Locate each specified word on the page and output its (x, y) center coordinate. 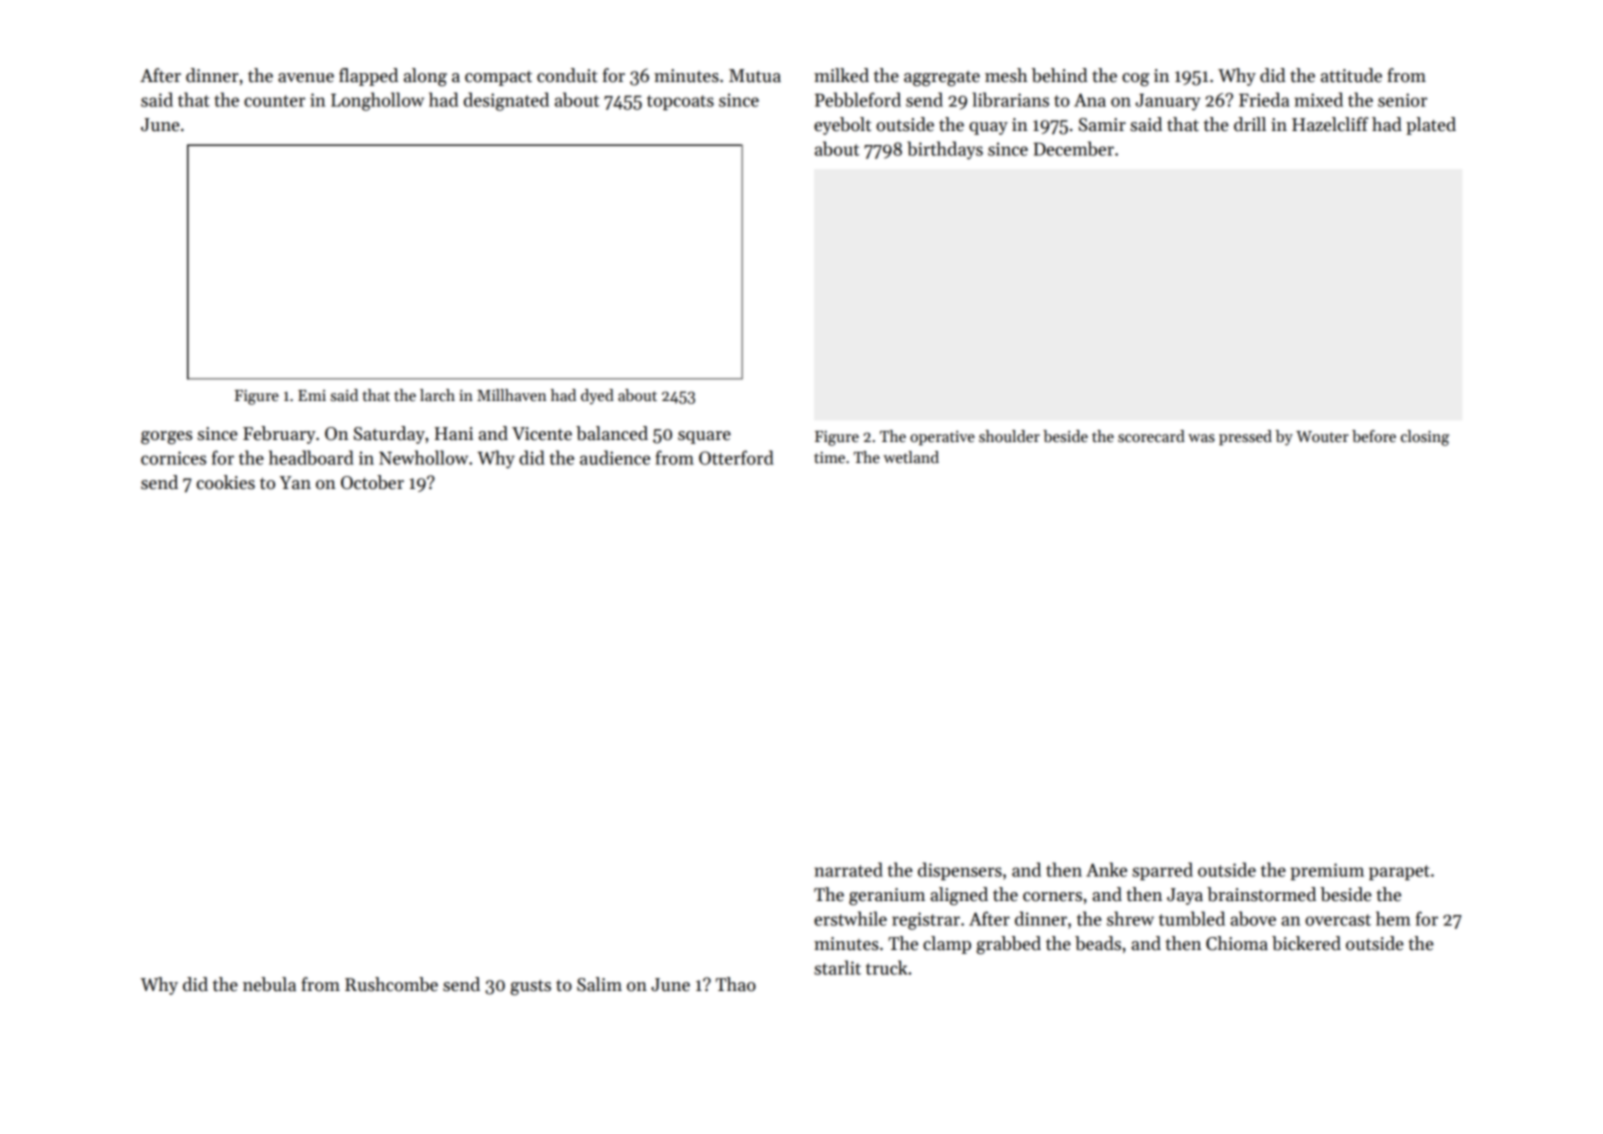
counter (274, 101)
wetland (911, 457)
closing (1425, 438)
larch (437, 395)
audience (615, 457)
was (1201, 438)
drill (1250, 124)
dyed (597, 397)
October (372, 482)
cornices (173, 458)
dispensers (960, 871)
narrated (848, 869)
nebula (269, 984)
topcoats (680, 102)
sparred (1162, 871)
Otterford (736, 457)
